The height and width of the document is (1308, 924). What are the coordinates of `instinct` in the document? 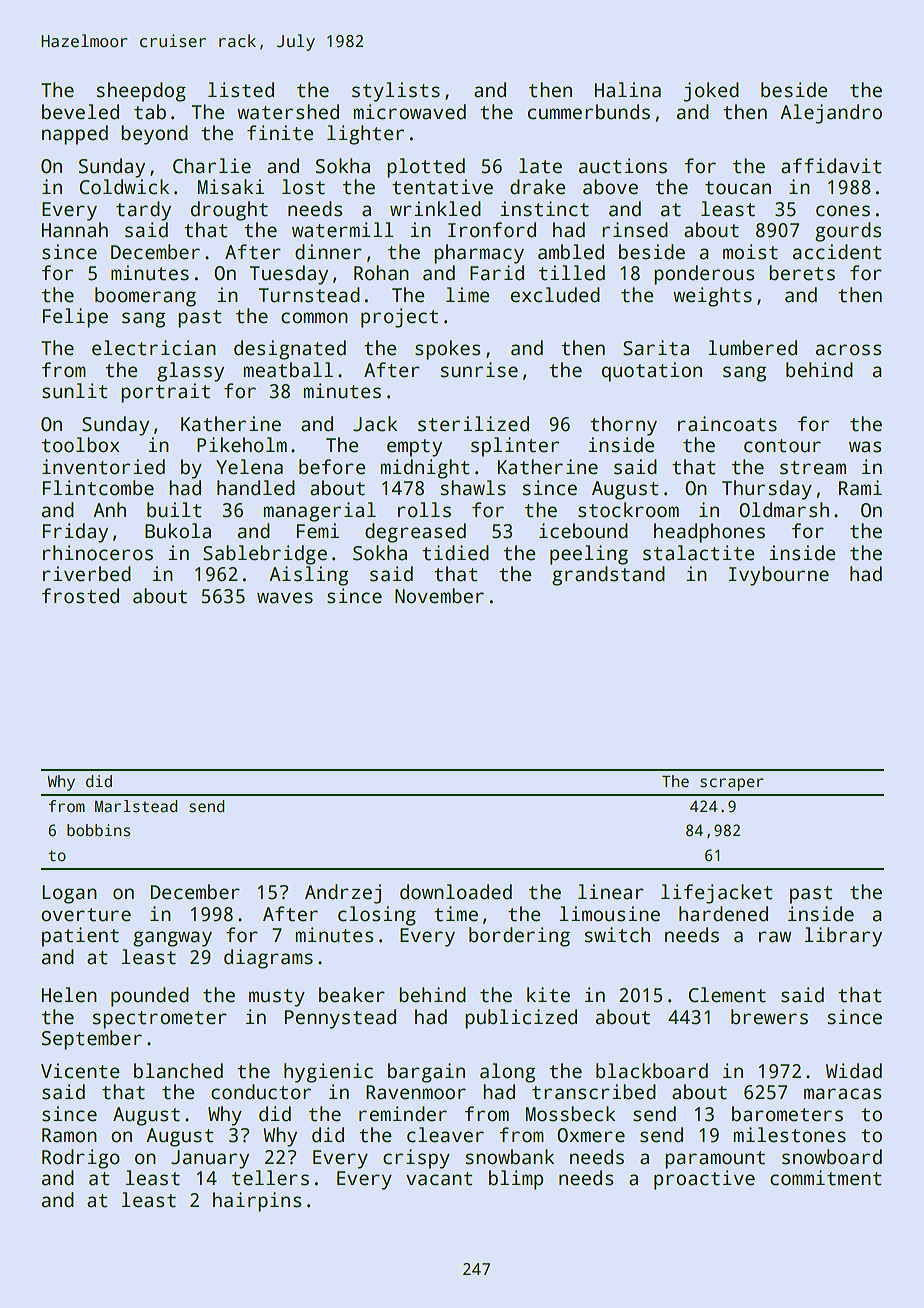 It's located at (544, 209).
